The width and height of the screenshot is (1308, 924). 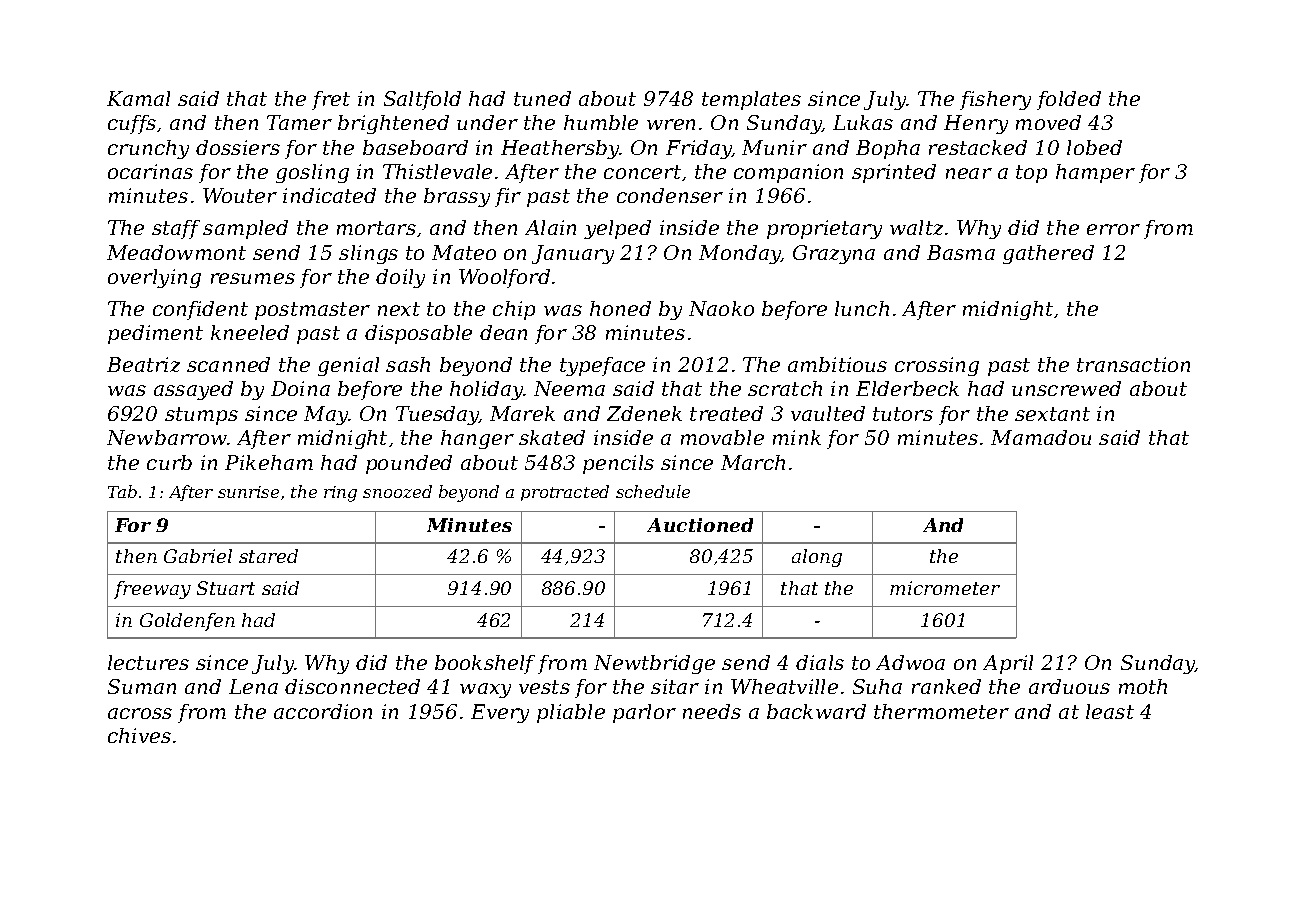 What do you see at coordinates (1008, 664) in the screenshot?
I see `April` at bounding box center [1008, 664].
